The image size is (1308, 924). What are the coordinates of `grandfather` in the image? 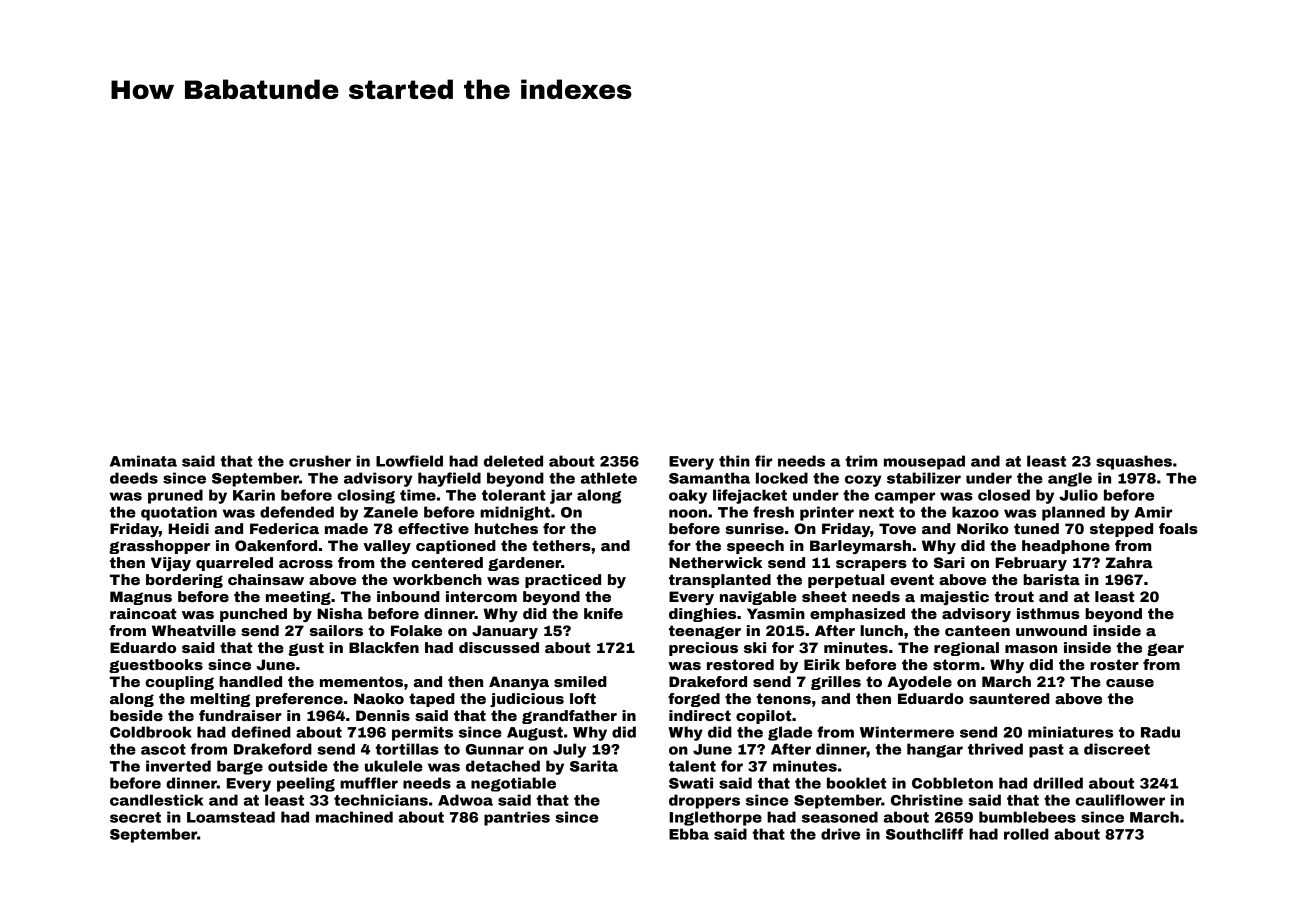 It's located at (569, 717).
